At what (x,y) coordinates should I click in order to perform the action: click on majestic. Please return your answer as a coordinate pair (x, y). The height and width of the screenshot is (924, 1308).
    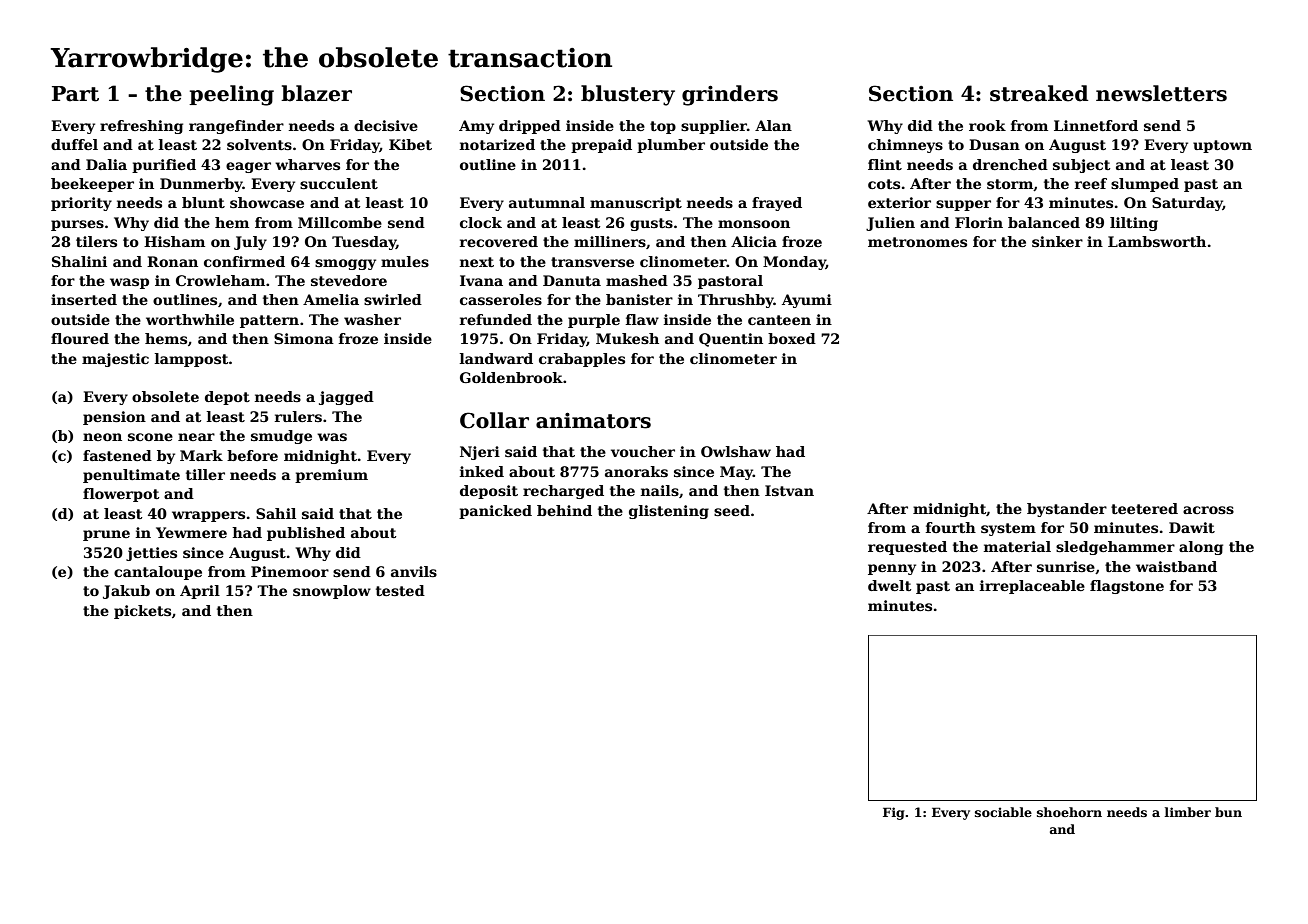
    Looking at the image, I should click on (115, 360).
